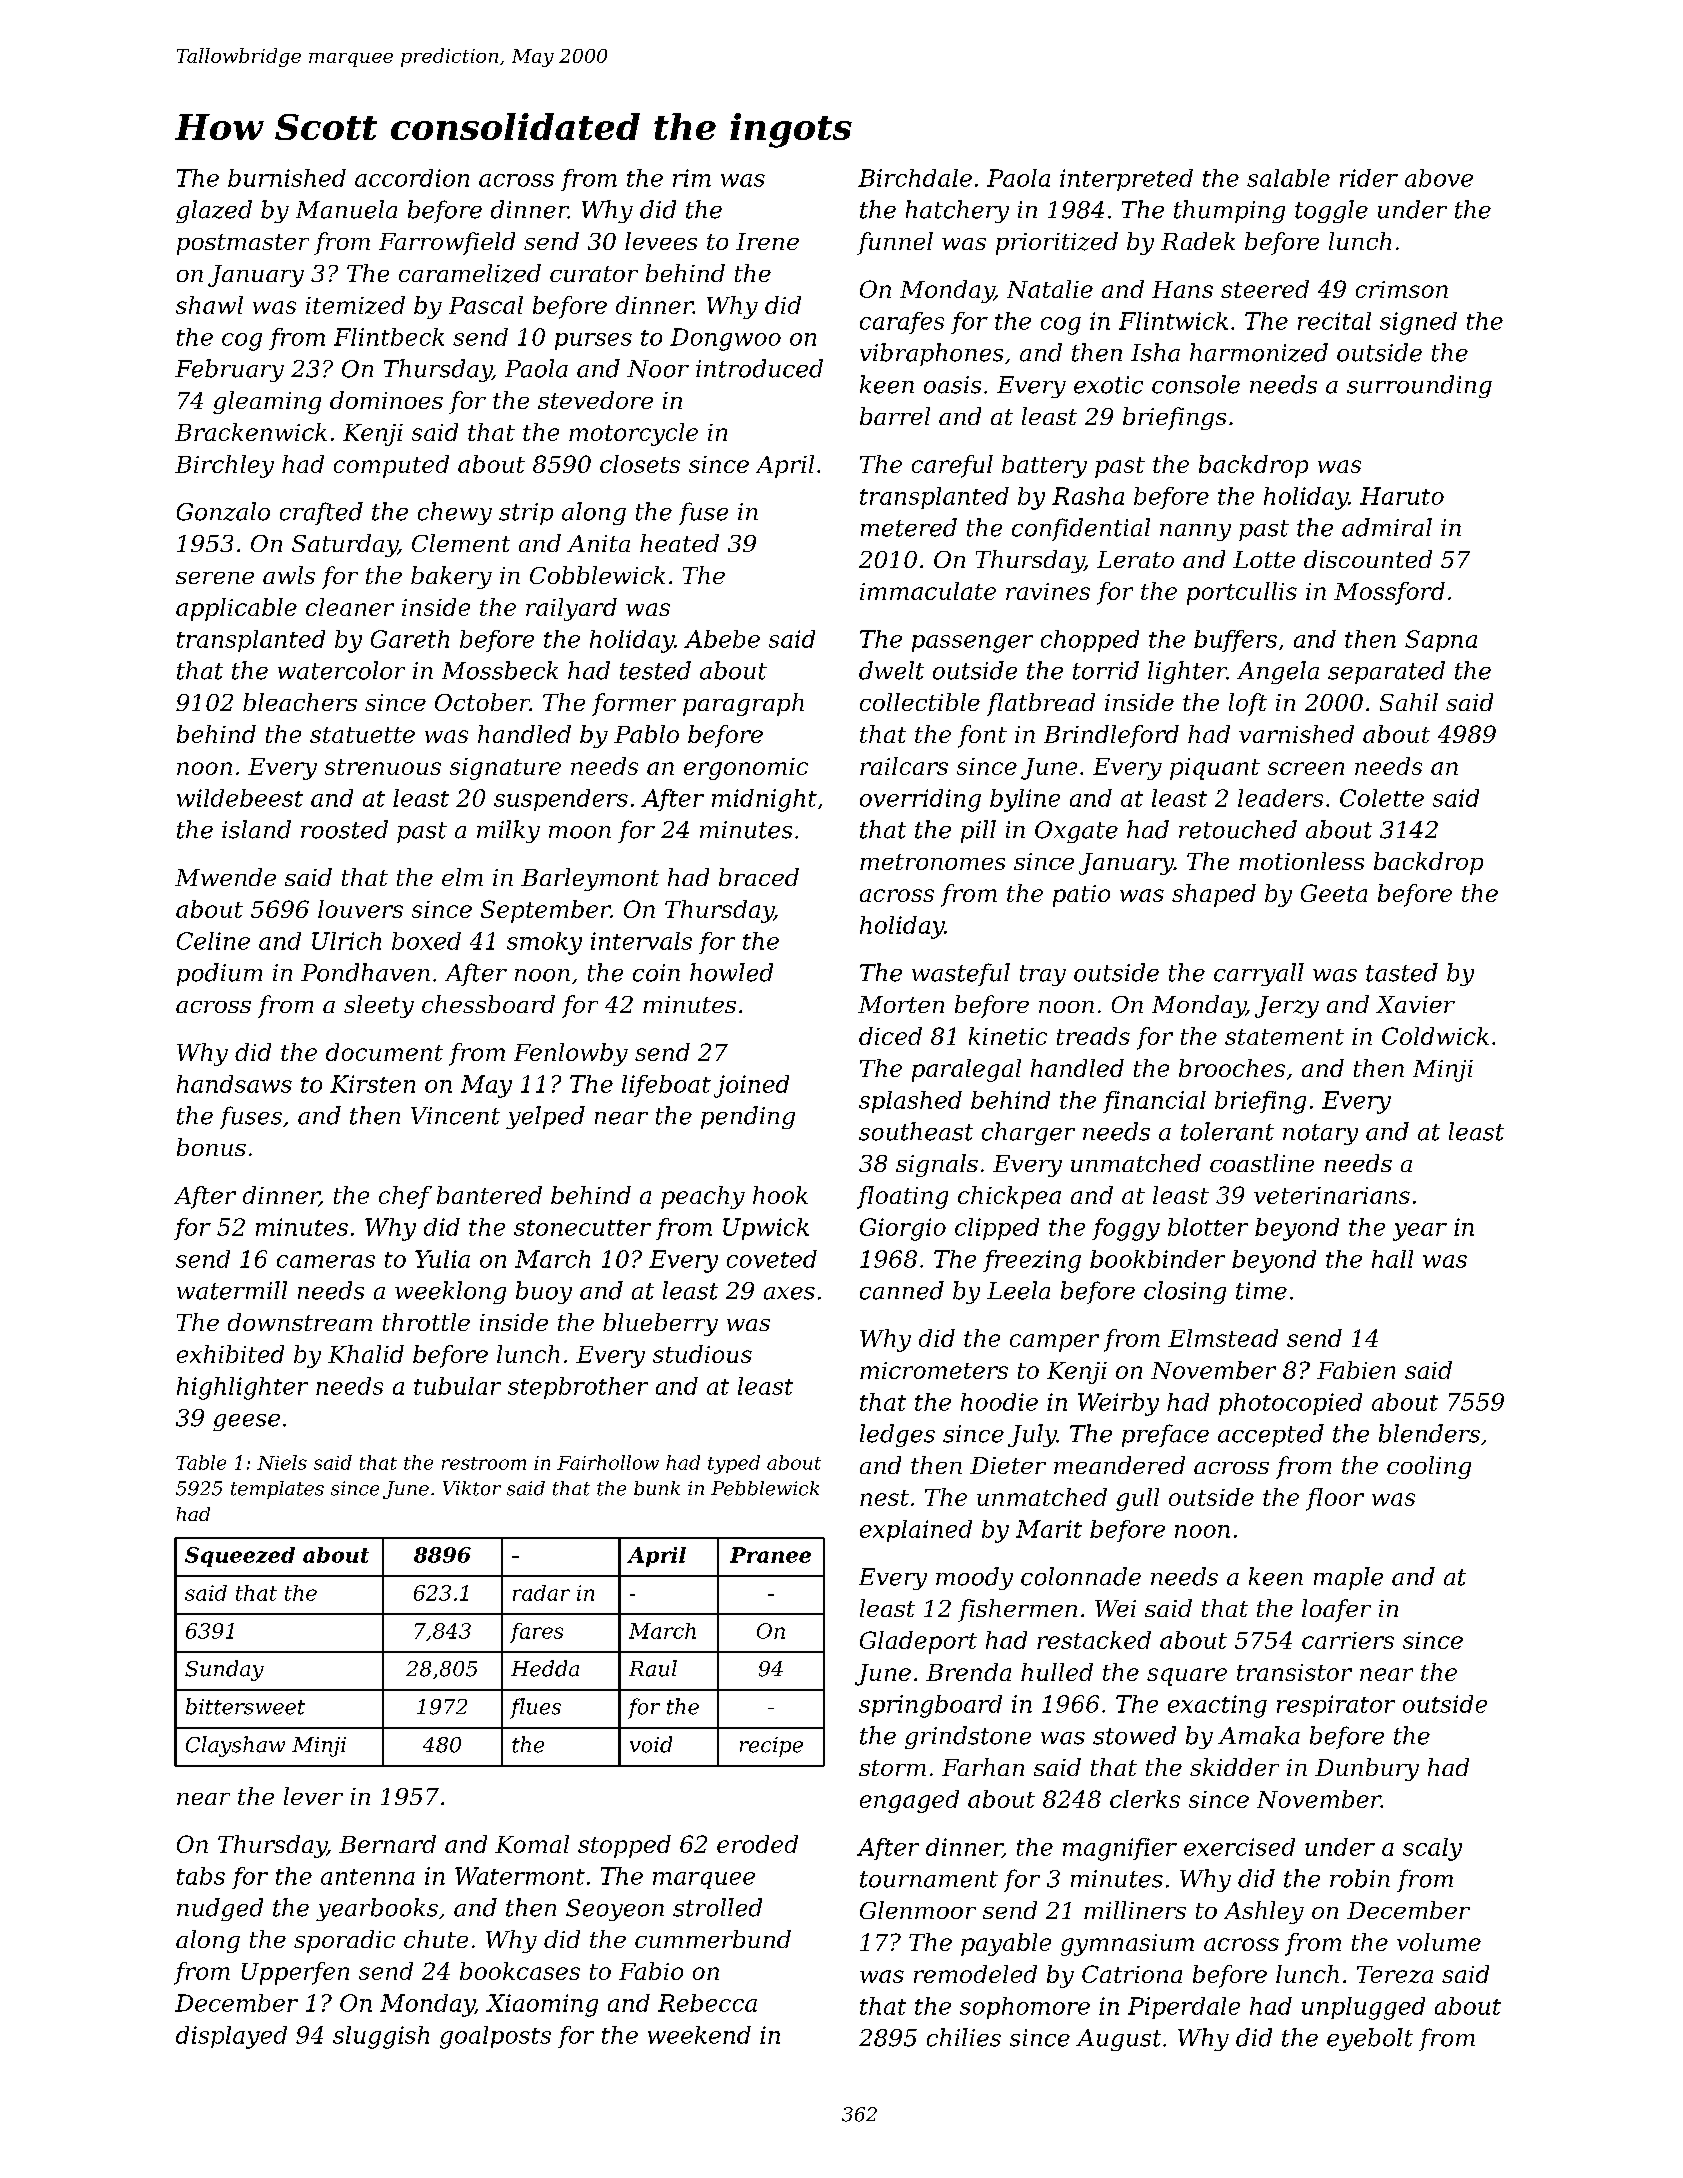  Describe the element at coordinates (277, 1490) in the screenshot. I see `templates` at that location.
